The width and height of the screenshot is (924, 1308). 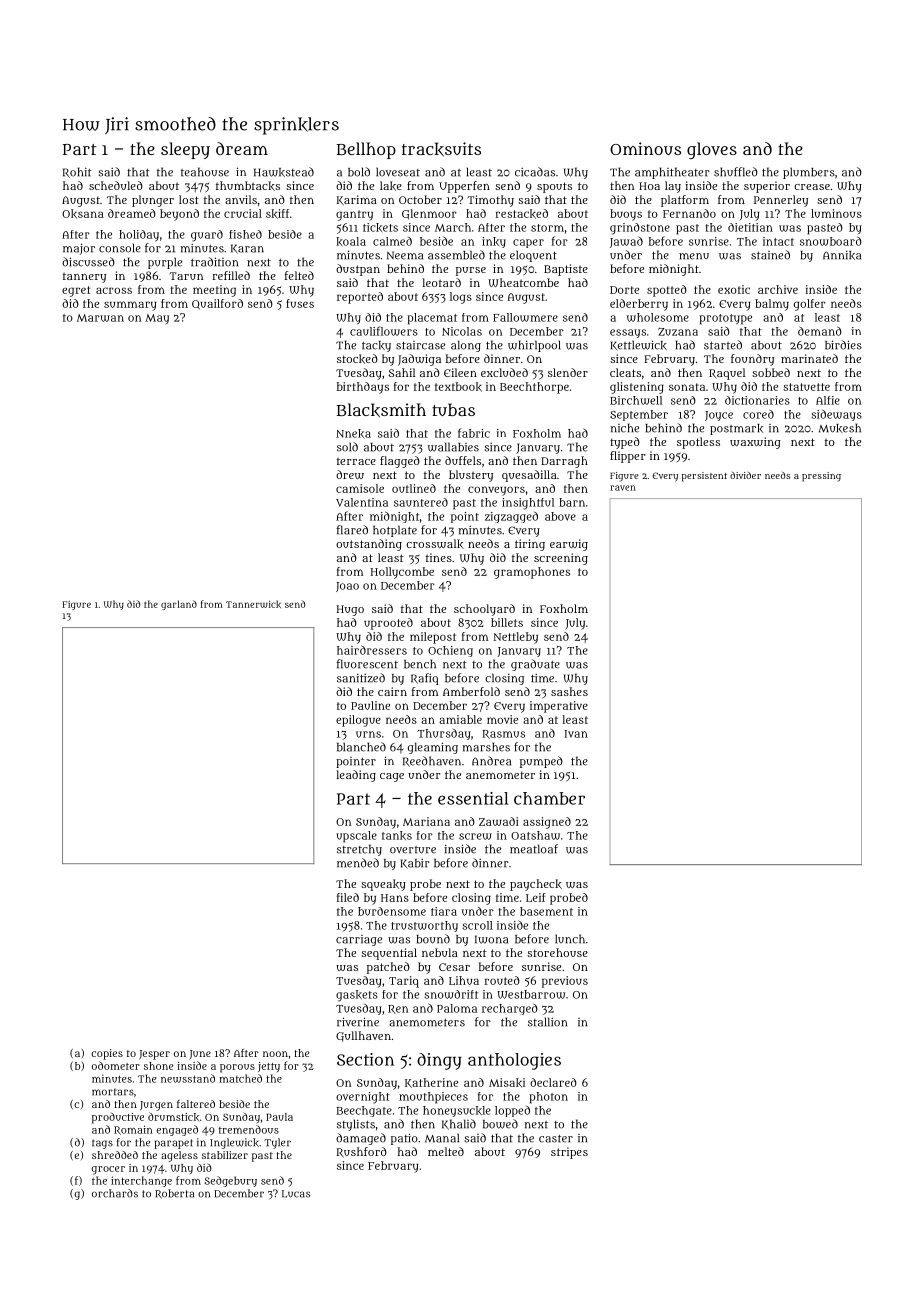 I want to click on Bellhop, so click(x=366, y=150).
